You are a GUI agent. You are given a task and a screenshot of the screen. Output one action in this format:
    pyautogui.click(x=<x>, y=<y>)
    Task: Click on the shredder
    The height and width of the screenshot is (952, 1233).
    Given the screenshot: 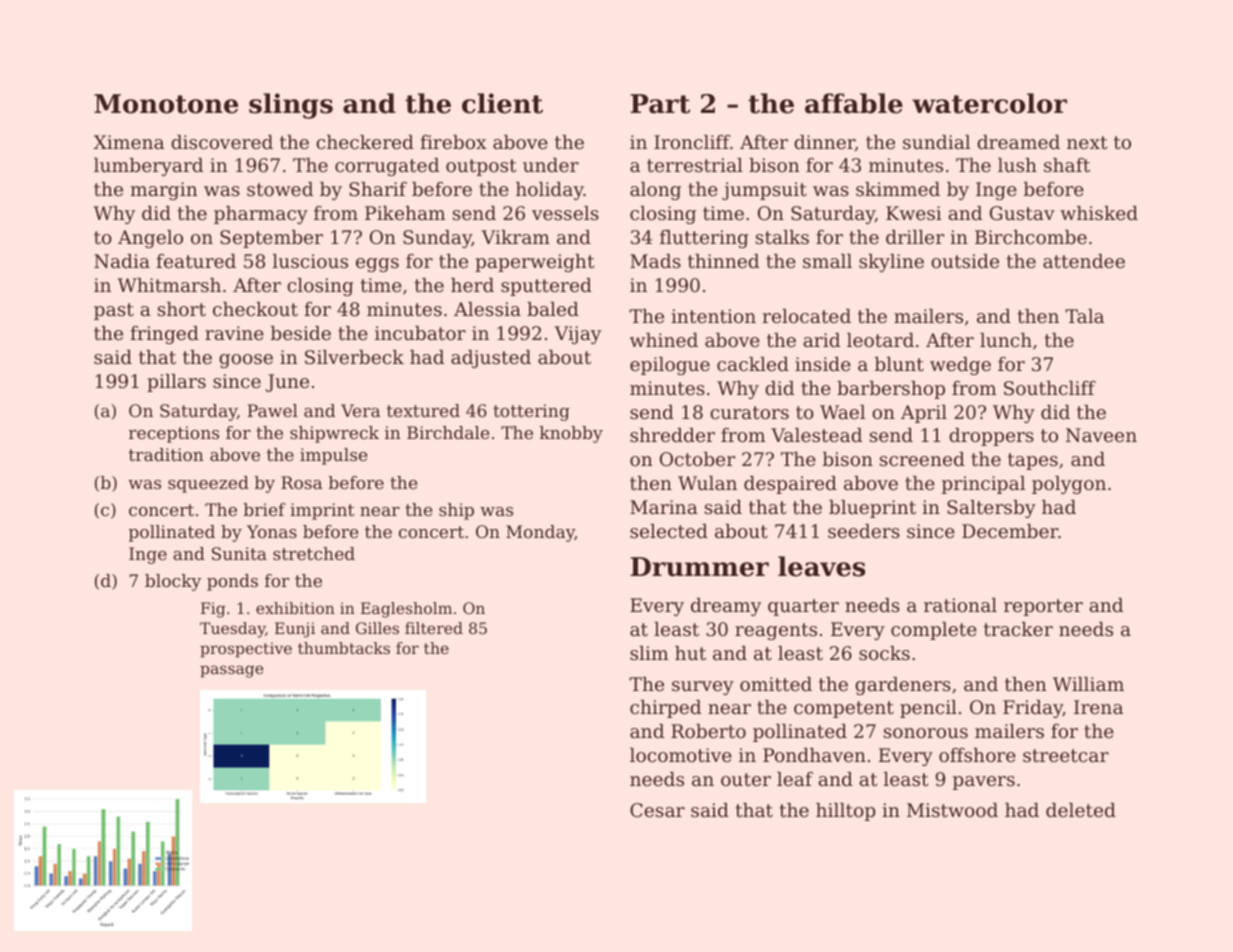 What is the action you would take?
    pyautogui.click(x=672, y=435)
